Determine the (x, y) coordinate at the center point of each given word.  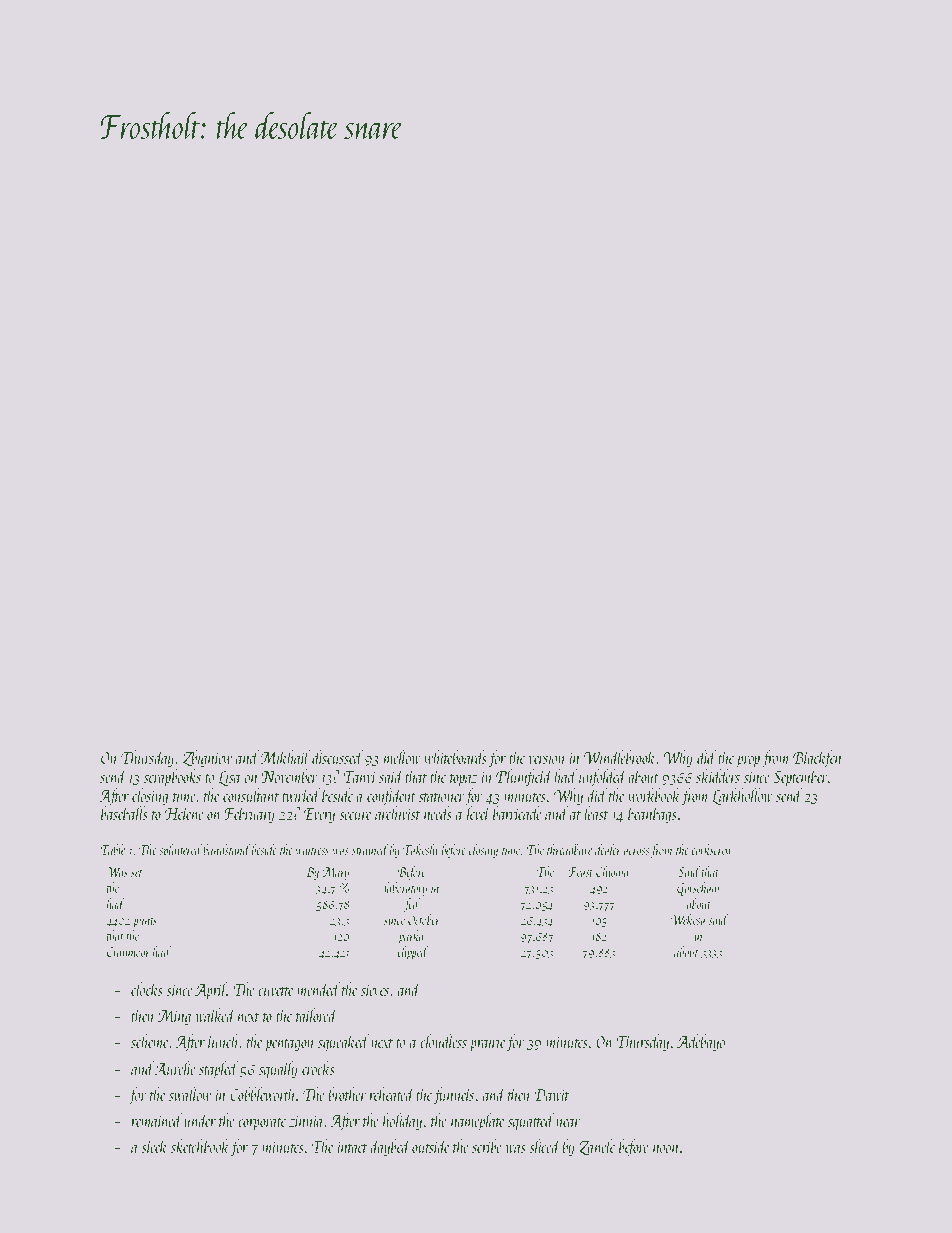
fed (412, 905)
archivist (397, 813)
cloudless (443, 1041)
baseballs (124, 813)
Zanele (597, 1147)
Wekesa (688, 919)
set (137, 873)
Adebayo (701, 1043)
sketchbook (200, 1146)
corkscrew (712, 849)
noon (666, 1149)
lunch (224, 1041)
